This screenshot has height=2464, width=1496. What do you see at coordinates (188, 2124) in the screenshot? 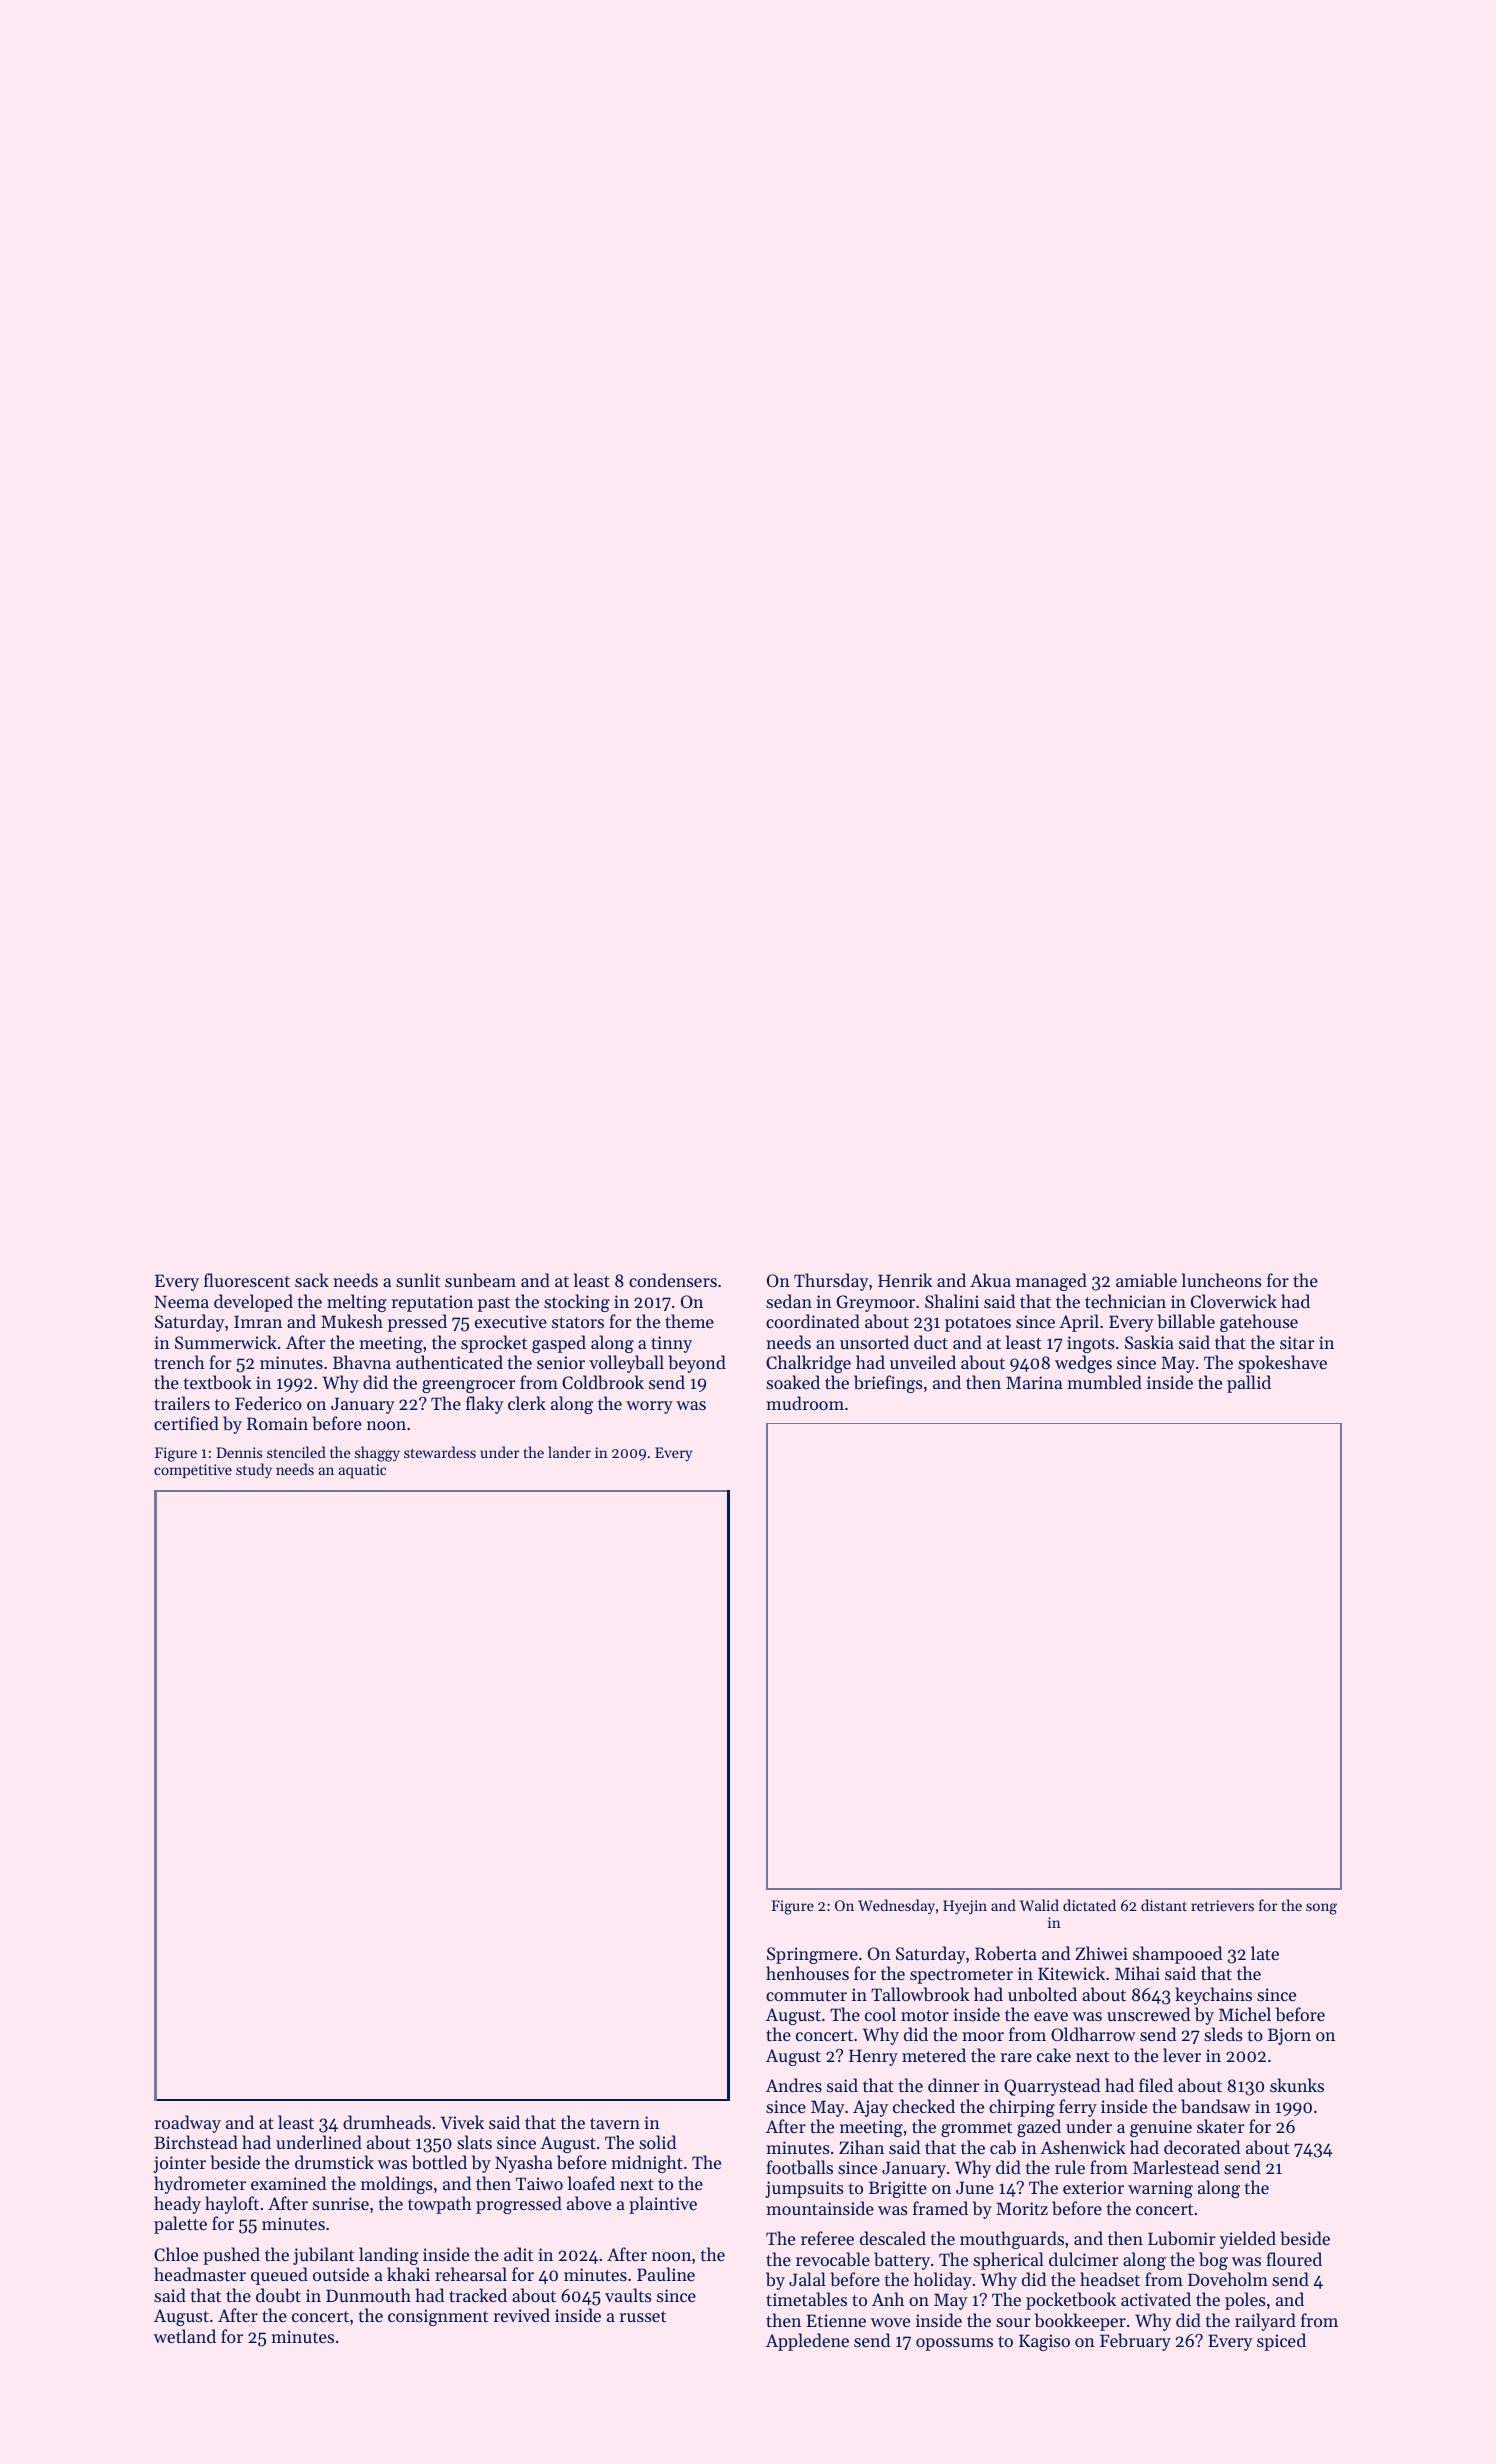
I see `roadway` at bounding box center [188, 2124].
